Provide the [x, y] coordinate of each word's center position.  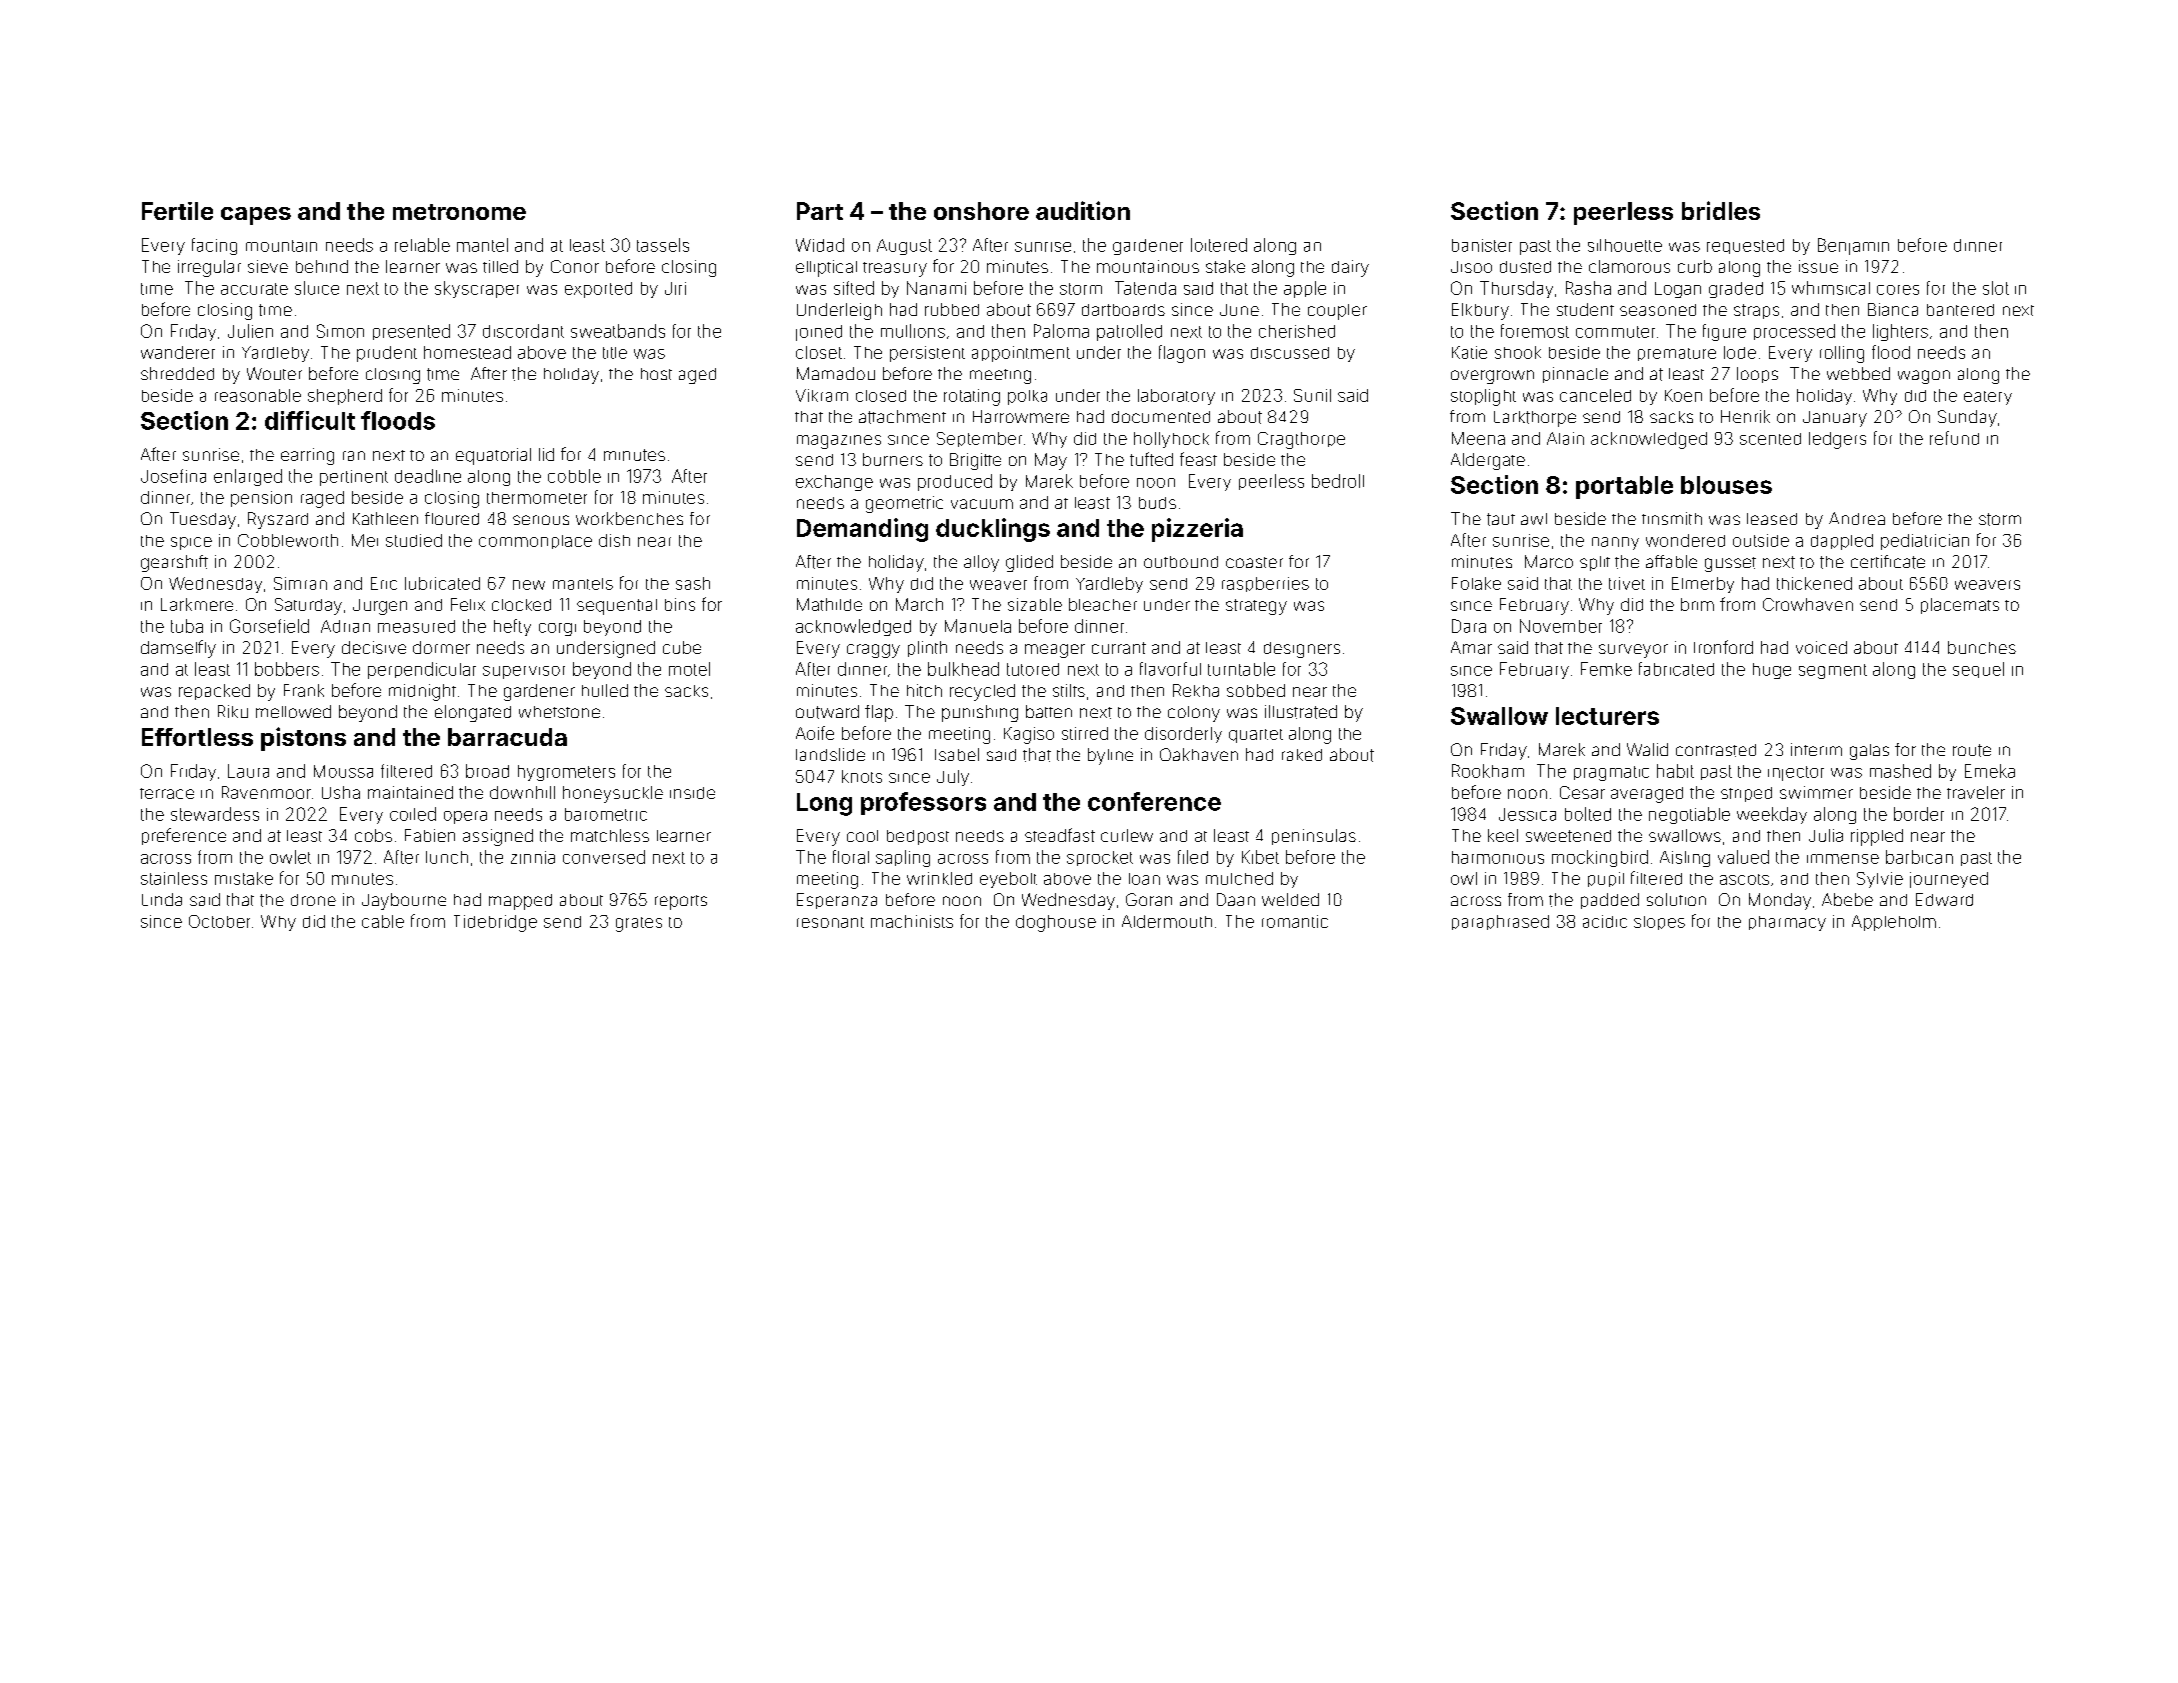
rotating [972, 397]
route [1972, 750]
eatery [1988, 398]
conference [1154, 801]
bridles [1721, 210]
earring [307, 456]
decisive [374, 647]
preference [184, 836]
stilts [1069, 690]
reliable [422, 245]
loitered [1219, 245]
